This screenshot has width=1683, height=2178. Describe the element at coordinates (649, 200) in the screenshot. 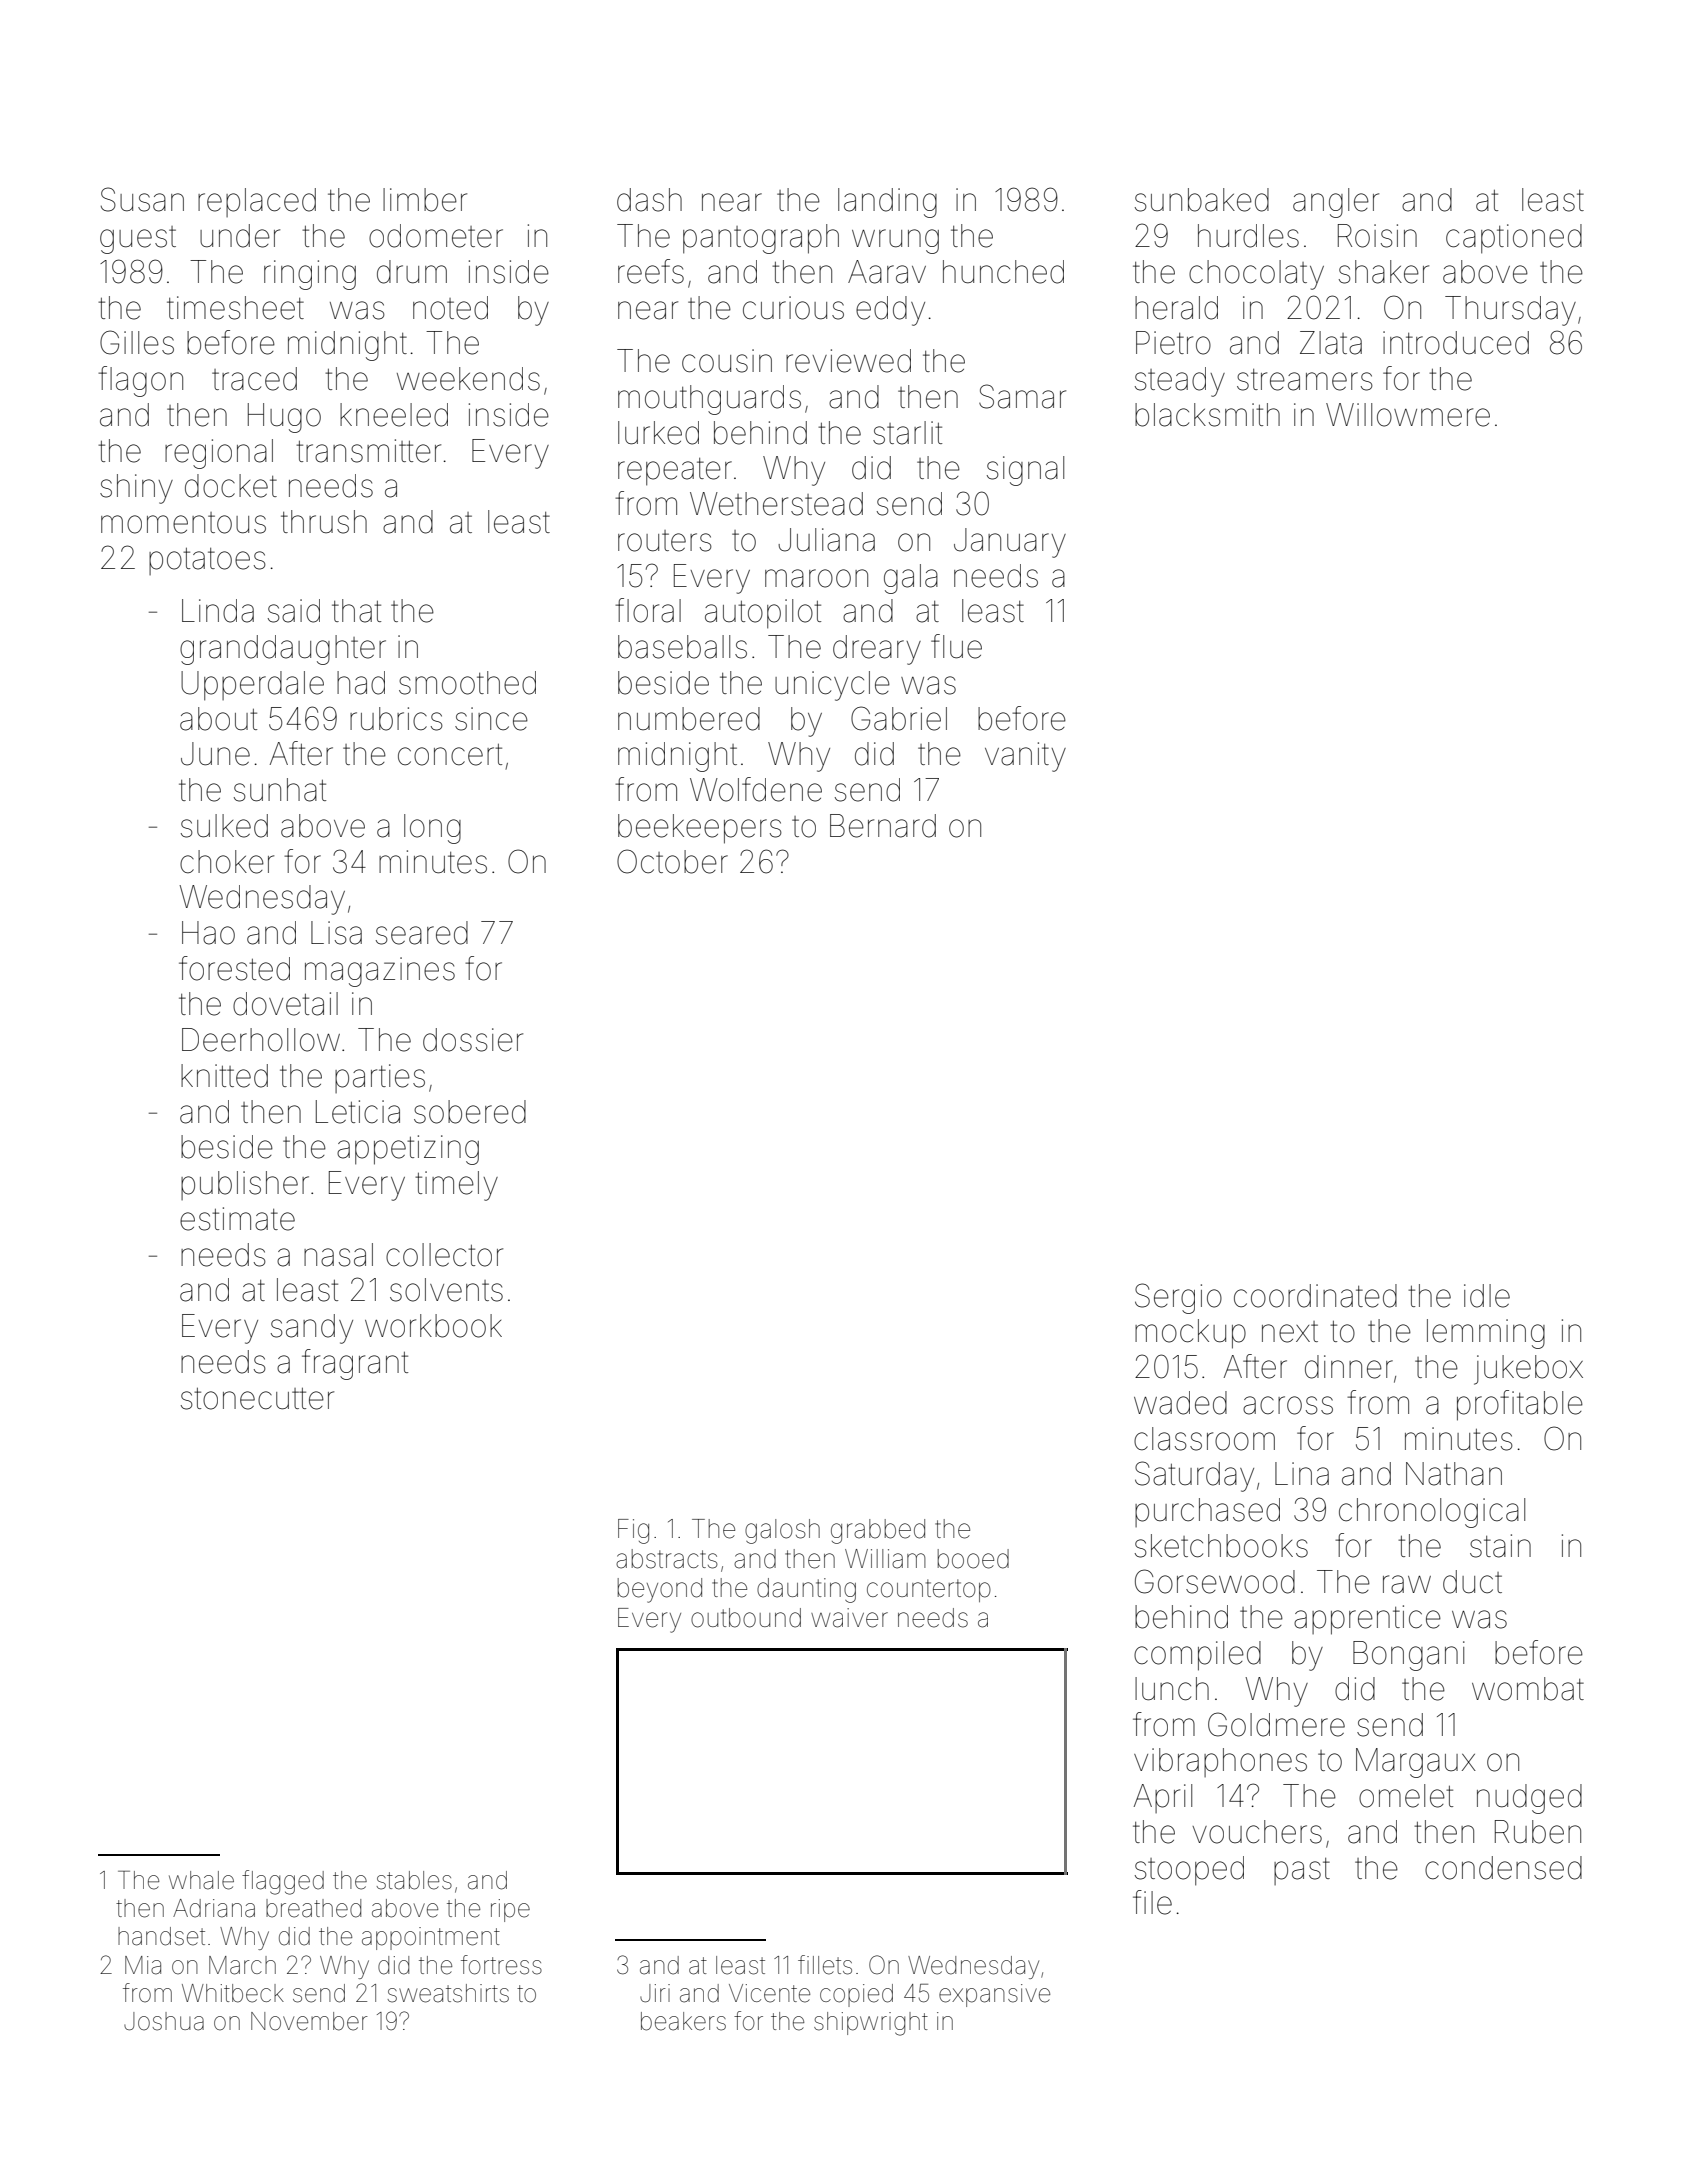

I see `dash` at that location.
